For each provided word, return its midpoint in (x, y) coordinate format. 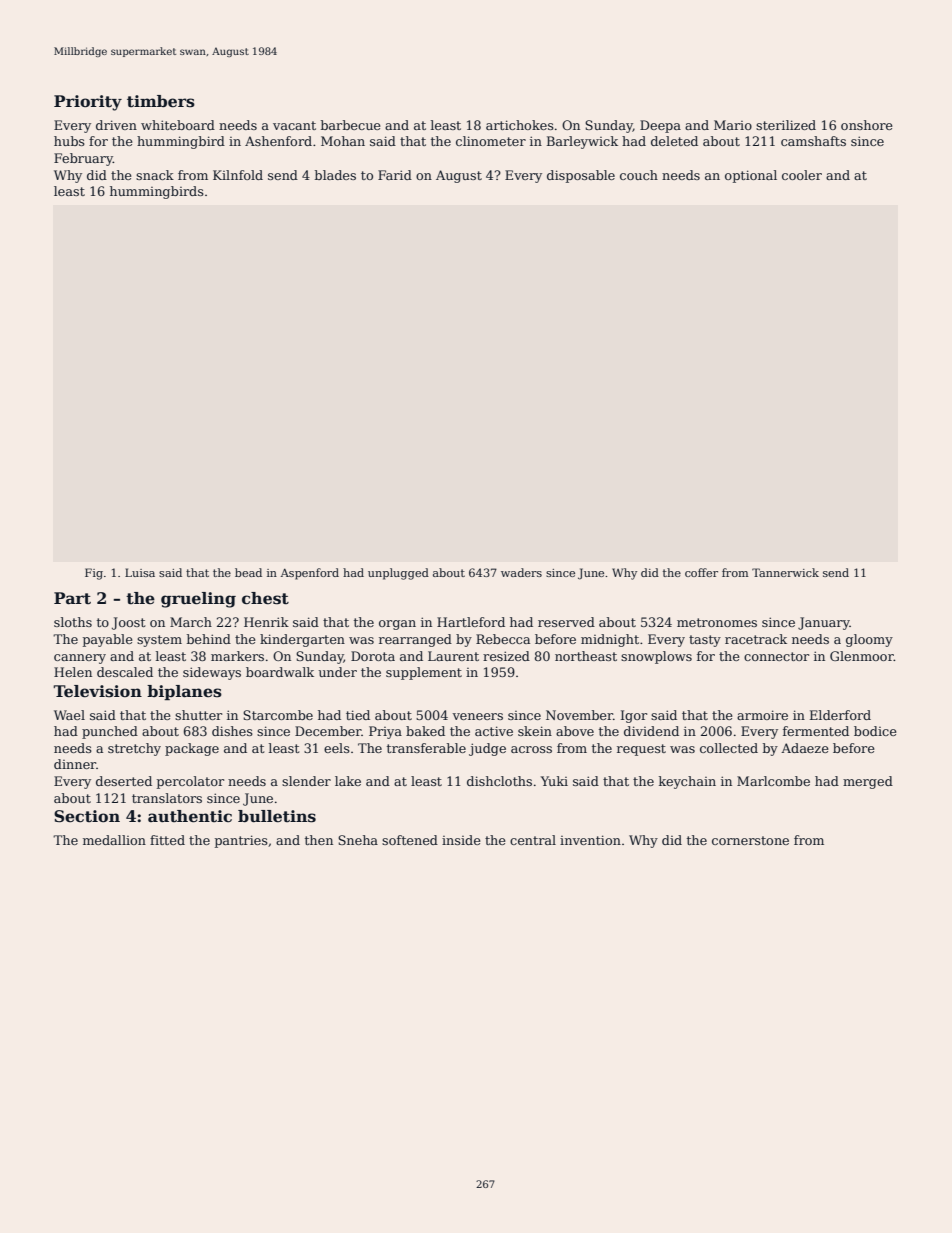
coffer (701, 572)
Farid (395, 175)
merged (868, 782)
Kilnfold (238, 175)
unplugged (398, 574)
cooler (802, 175)
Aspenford (309, 574)
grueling (198, 600)
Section (87, 816)
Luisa (140, 572)
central (533, 840)
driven (116, 125)
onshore (867, 125)
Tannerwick (785, 572)
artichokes (520, 125)
